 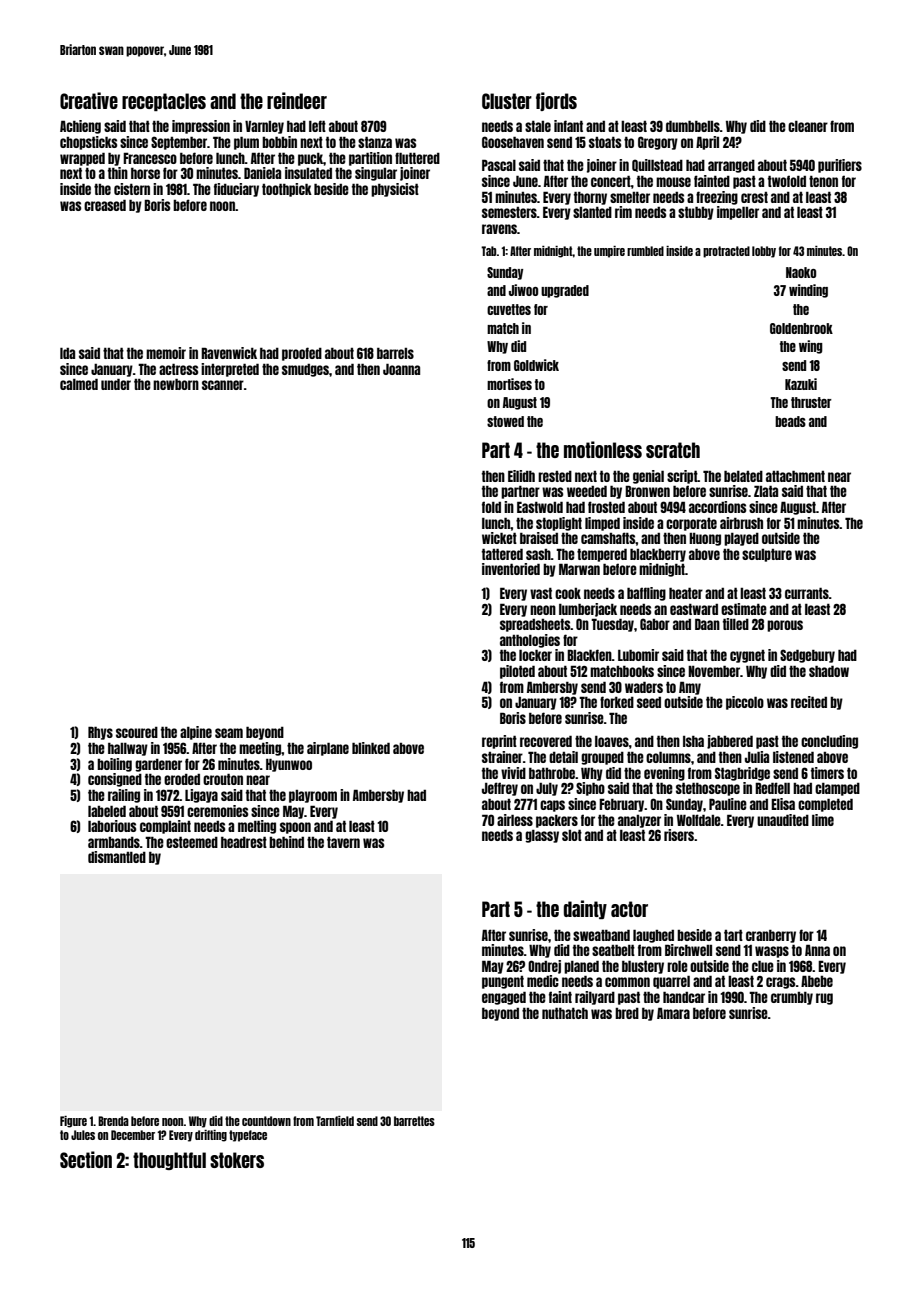 What do you see at coordinates (643, 967) in the screenshot?
I see `blustery` at bounding box center [643, 967].
